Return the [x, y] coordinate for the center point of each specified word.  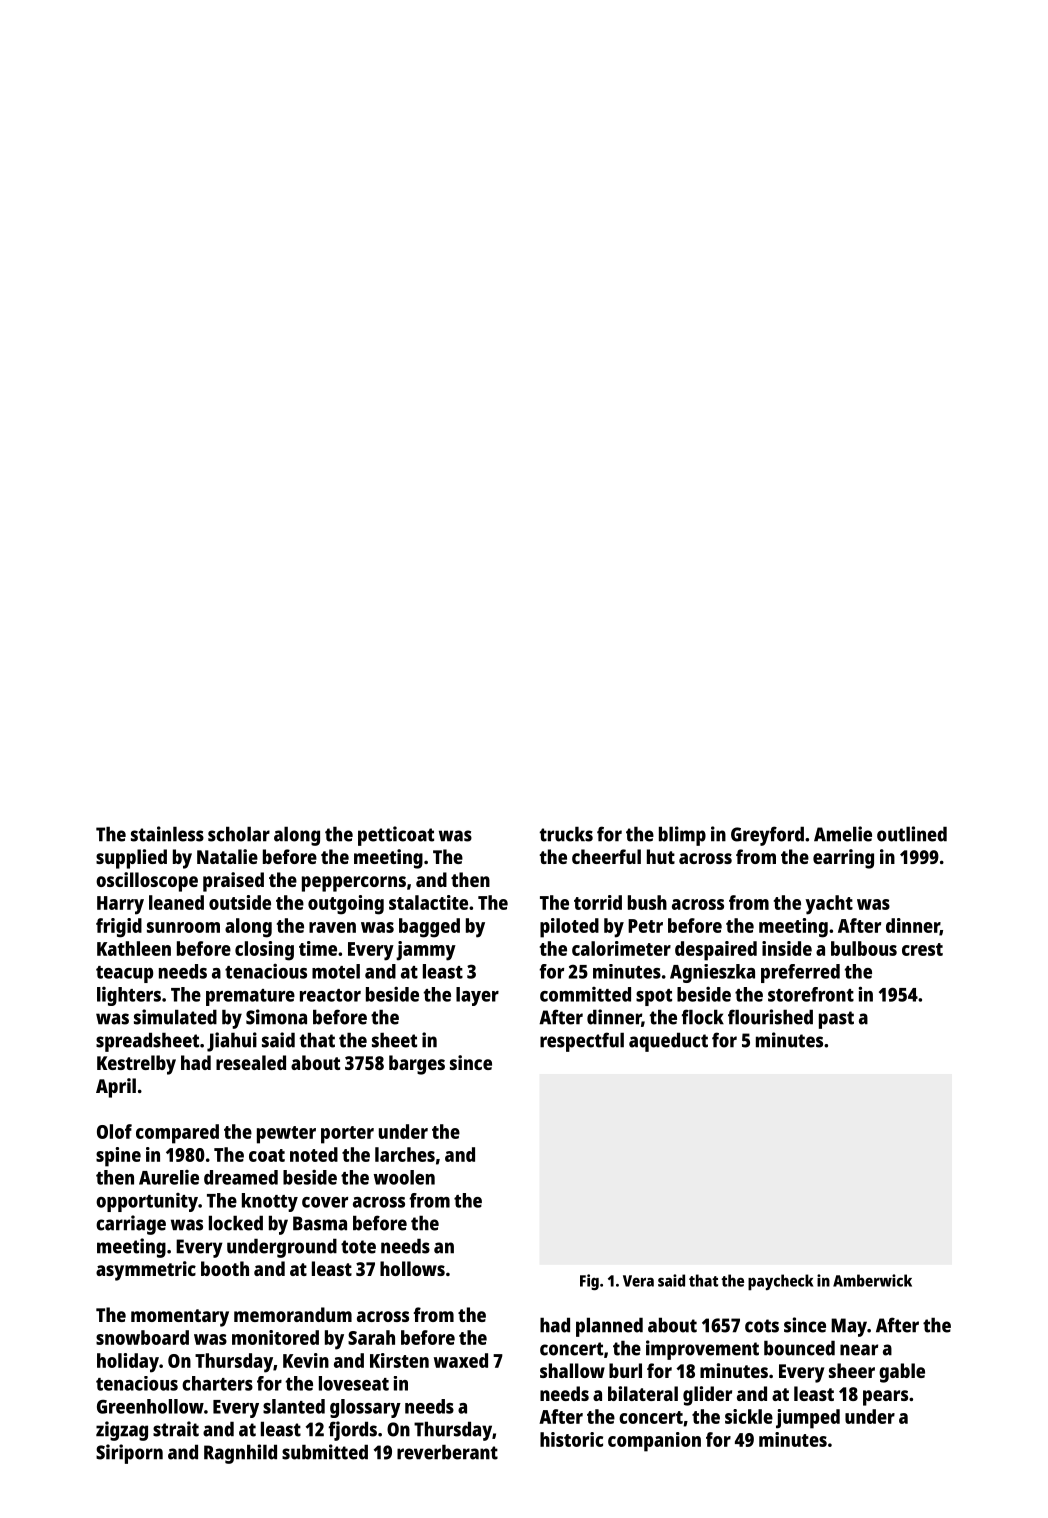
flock [702, 1017]
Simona [276, 1017]
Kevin [306, 1360]
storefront [811, 994]
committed [585, 994]
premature [250, 997]
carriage [131, 1225]
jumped [808, 1419]
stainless [167, 834]
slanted [294, 1406]
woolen [404, 1177]
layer [477, 996]
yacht [829, 905]
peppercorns [354, 884]
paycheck [780, 1282]
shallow [572, 1370]
